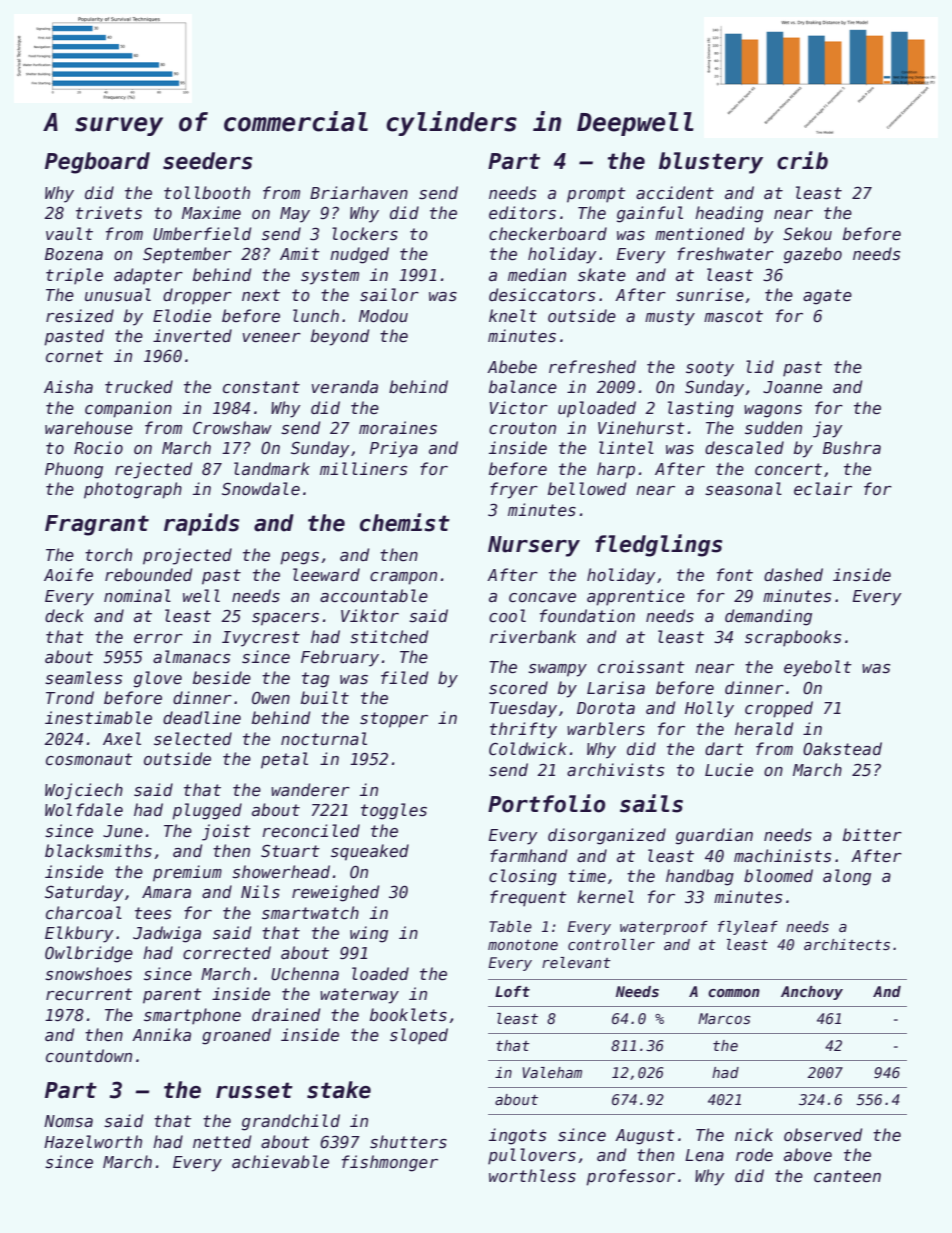  I want to click on fishmonger, so click(390, 1163).
